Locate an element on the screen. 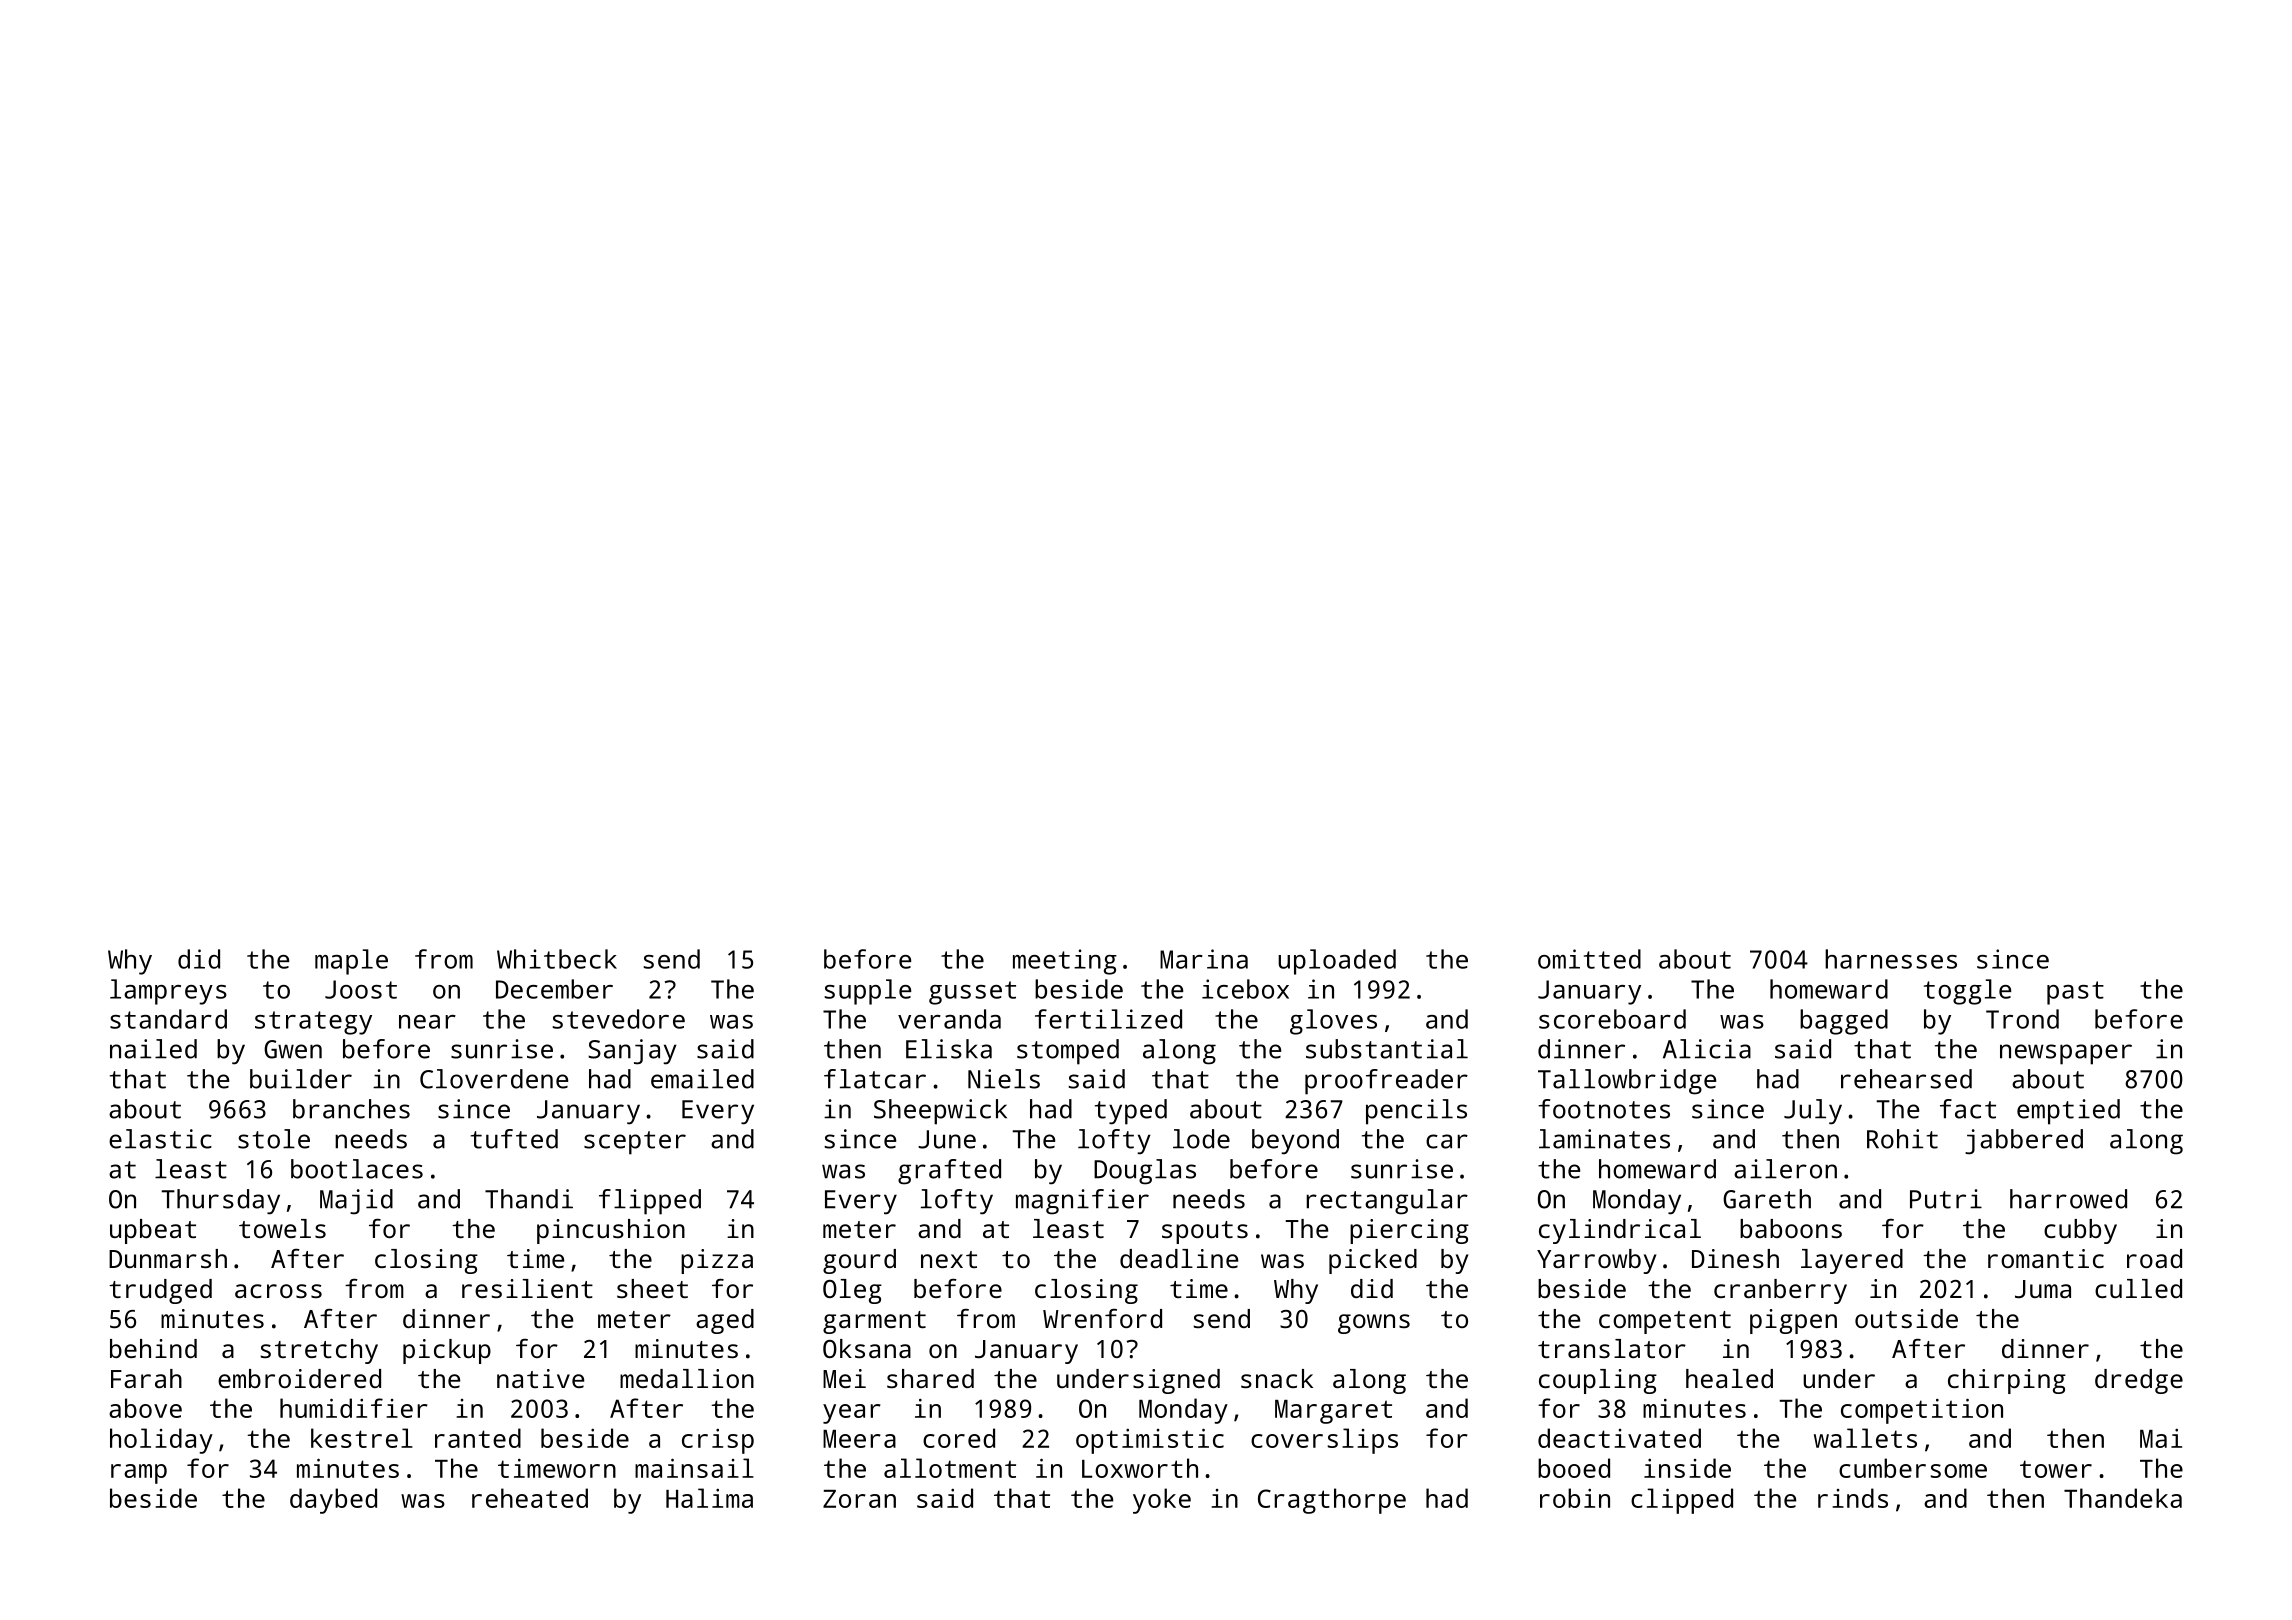  layered is located at coordinates (1852, 1261).
